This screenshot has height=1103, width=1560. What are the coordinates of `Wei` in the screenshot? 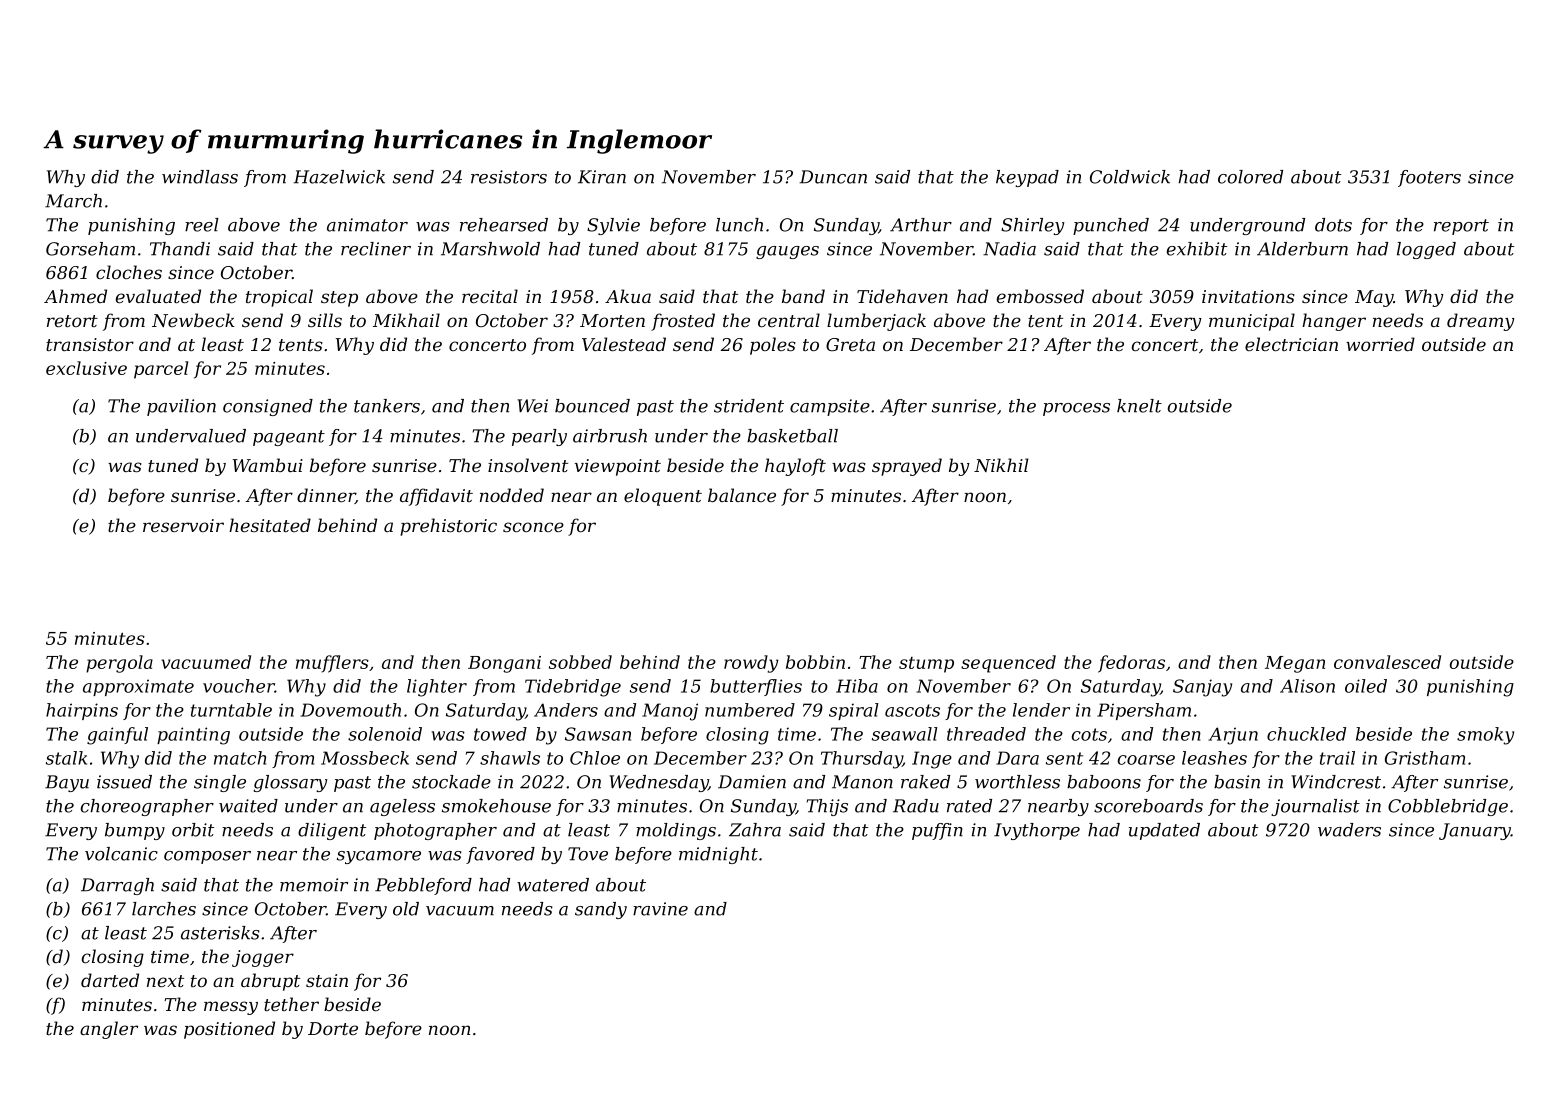 It's located at (532, 406).
